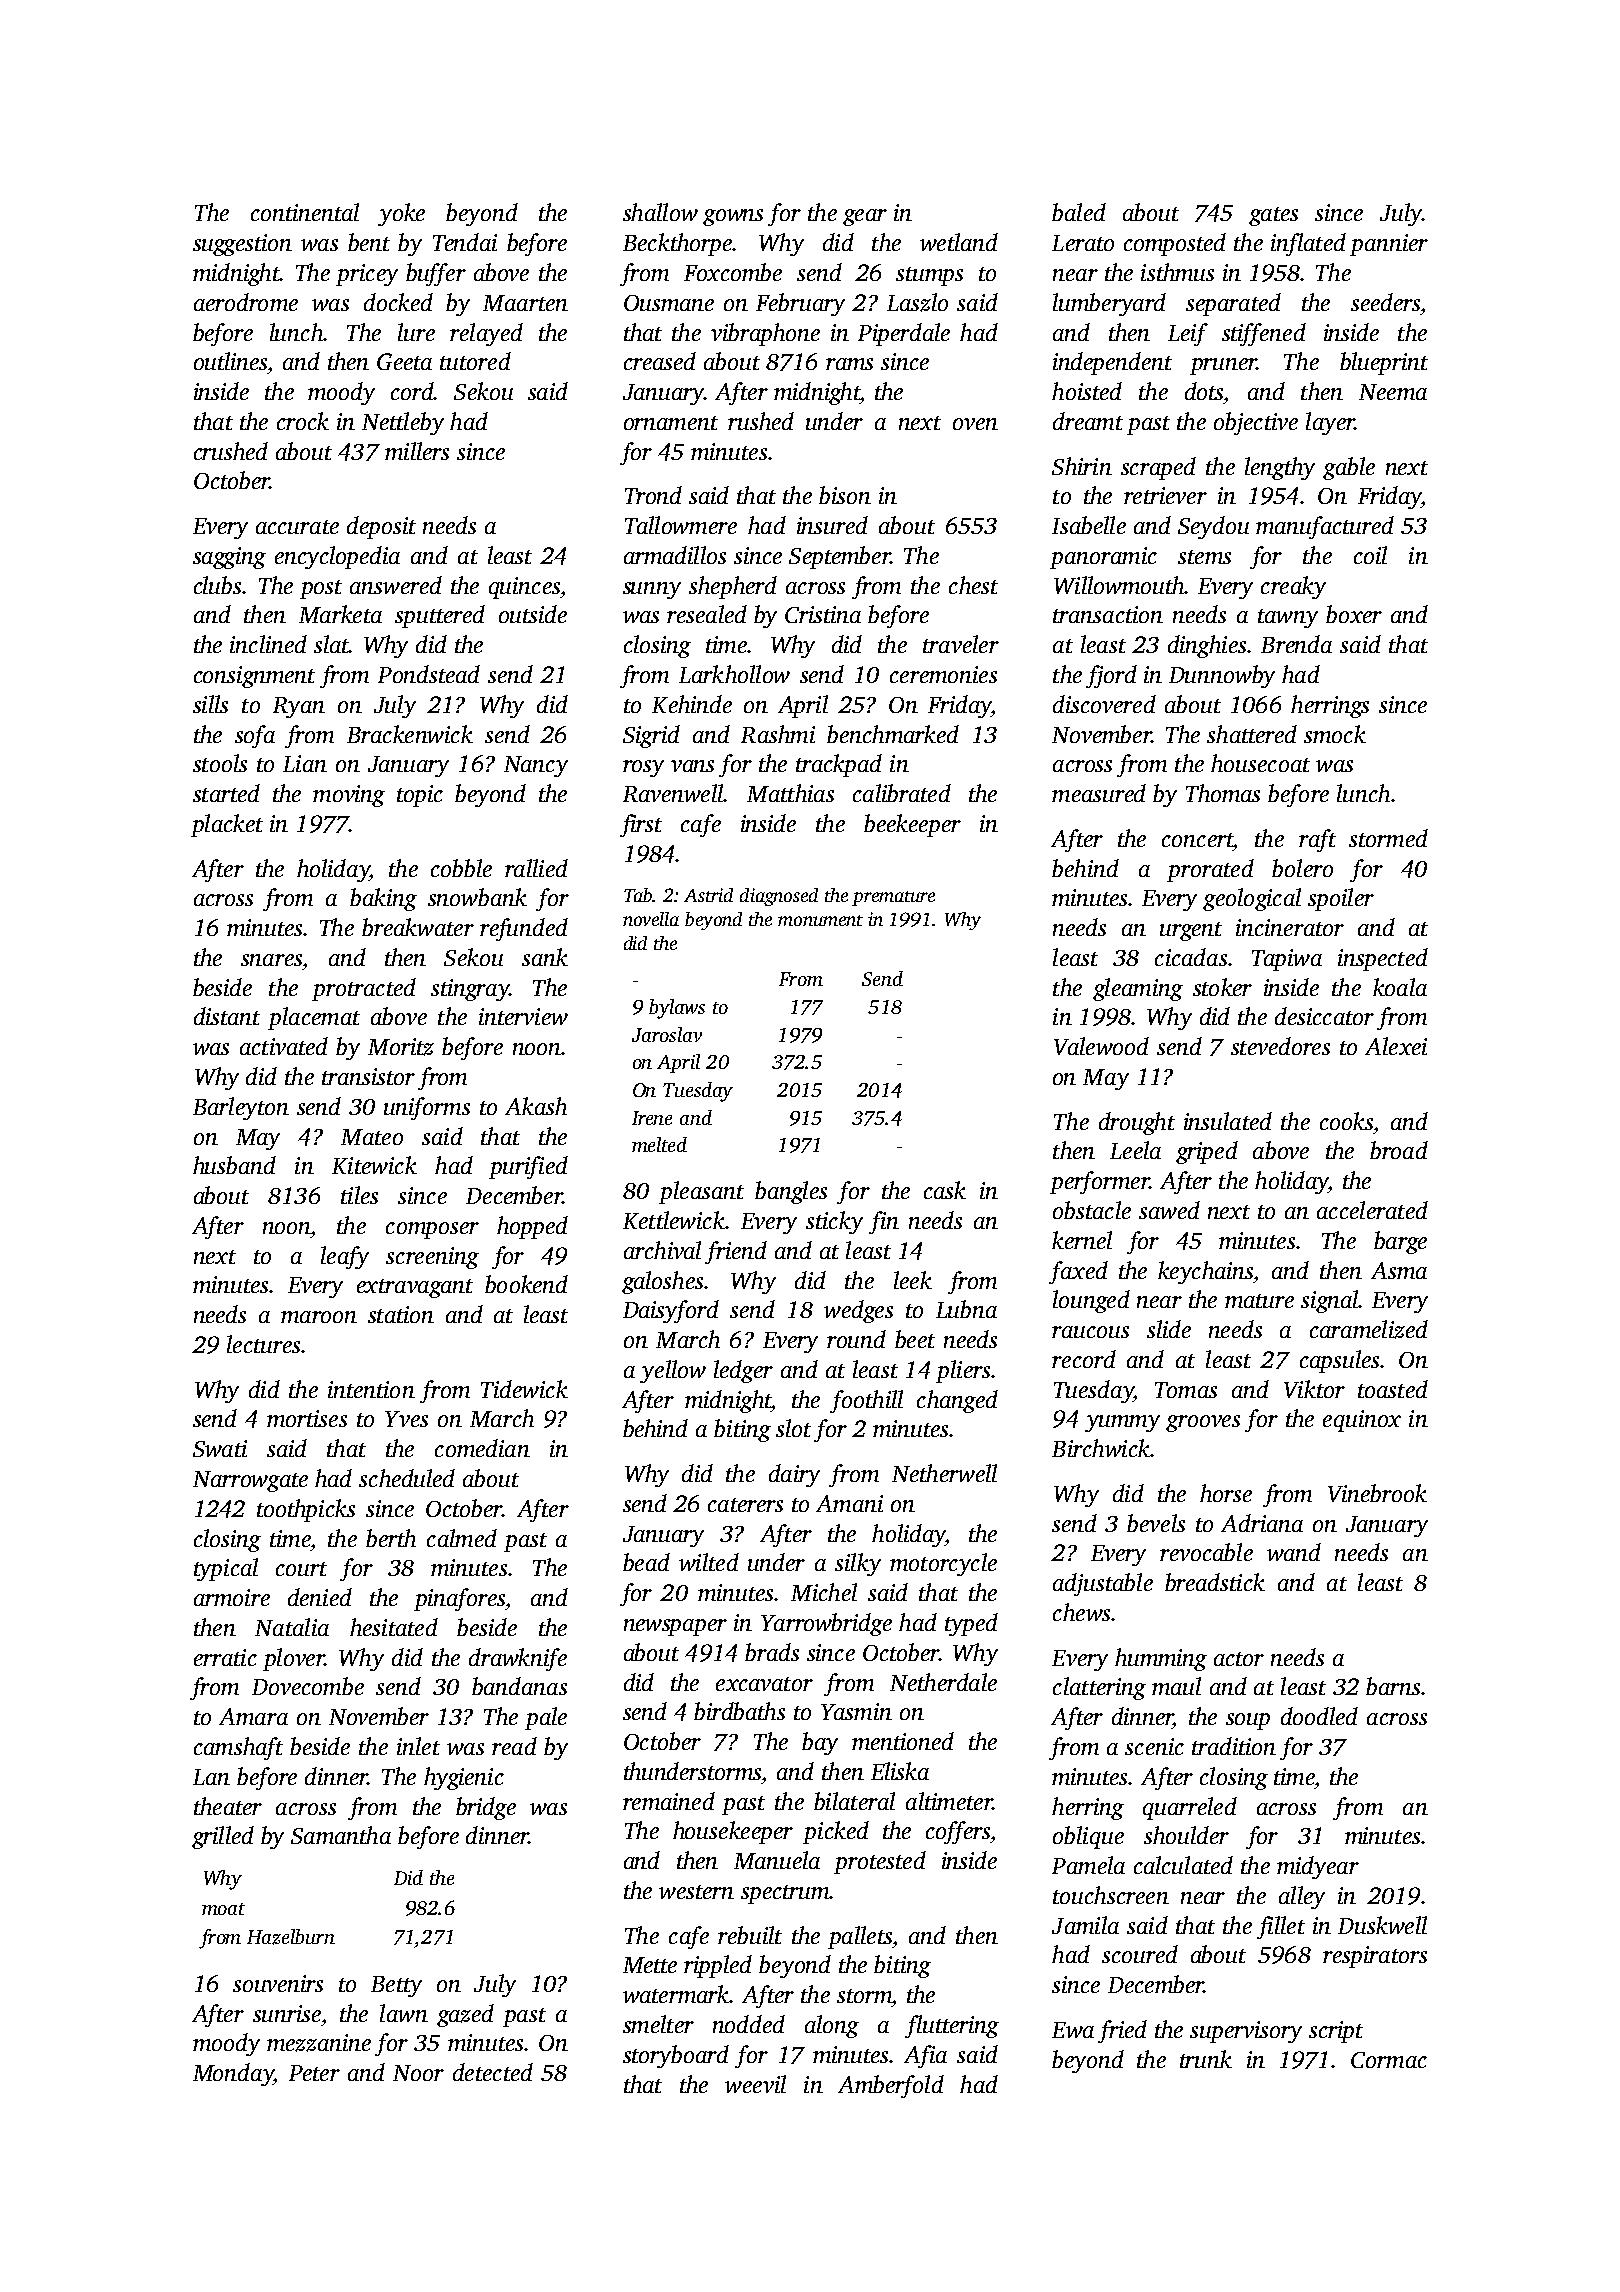 The height and width of the page is (2292, 1620). Describe the element at coordinates (893, 734) in the page. I see `benchmarked` at that location.
